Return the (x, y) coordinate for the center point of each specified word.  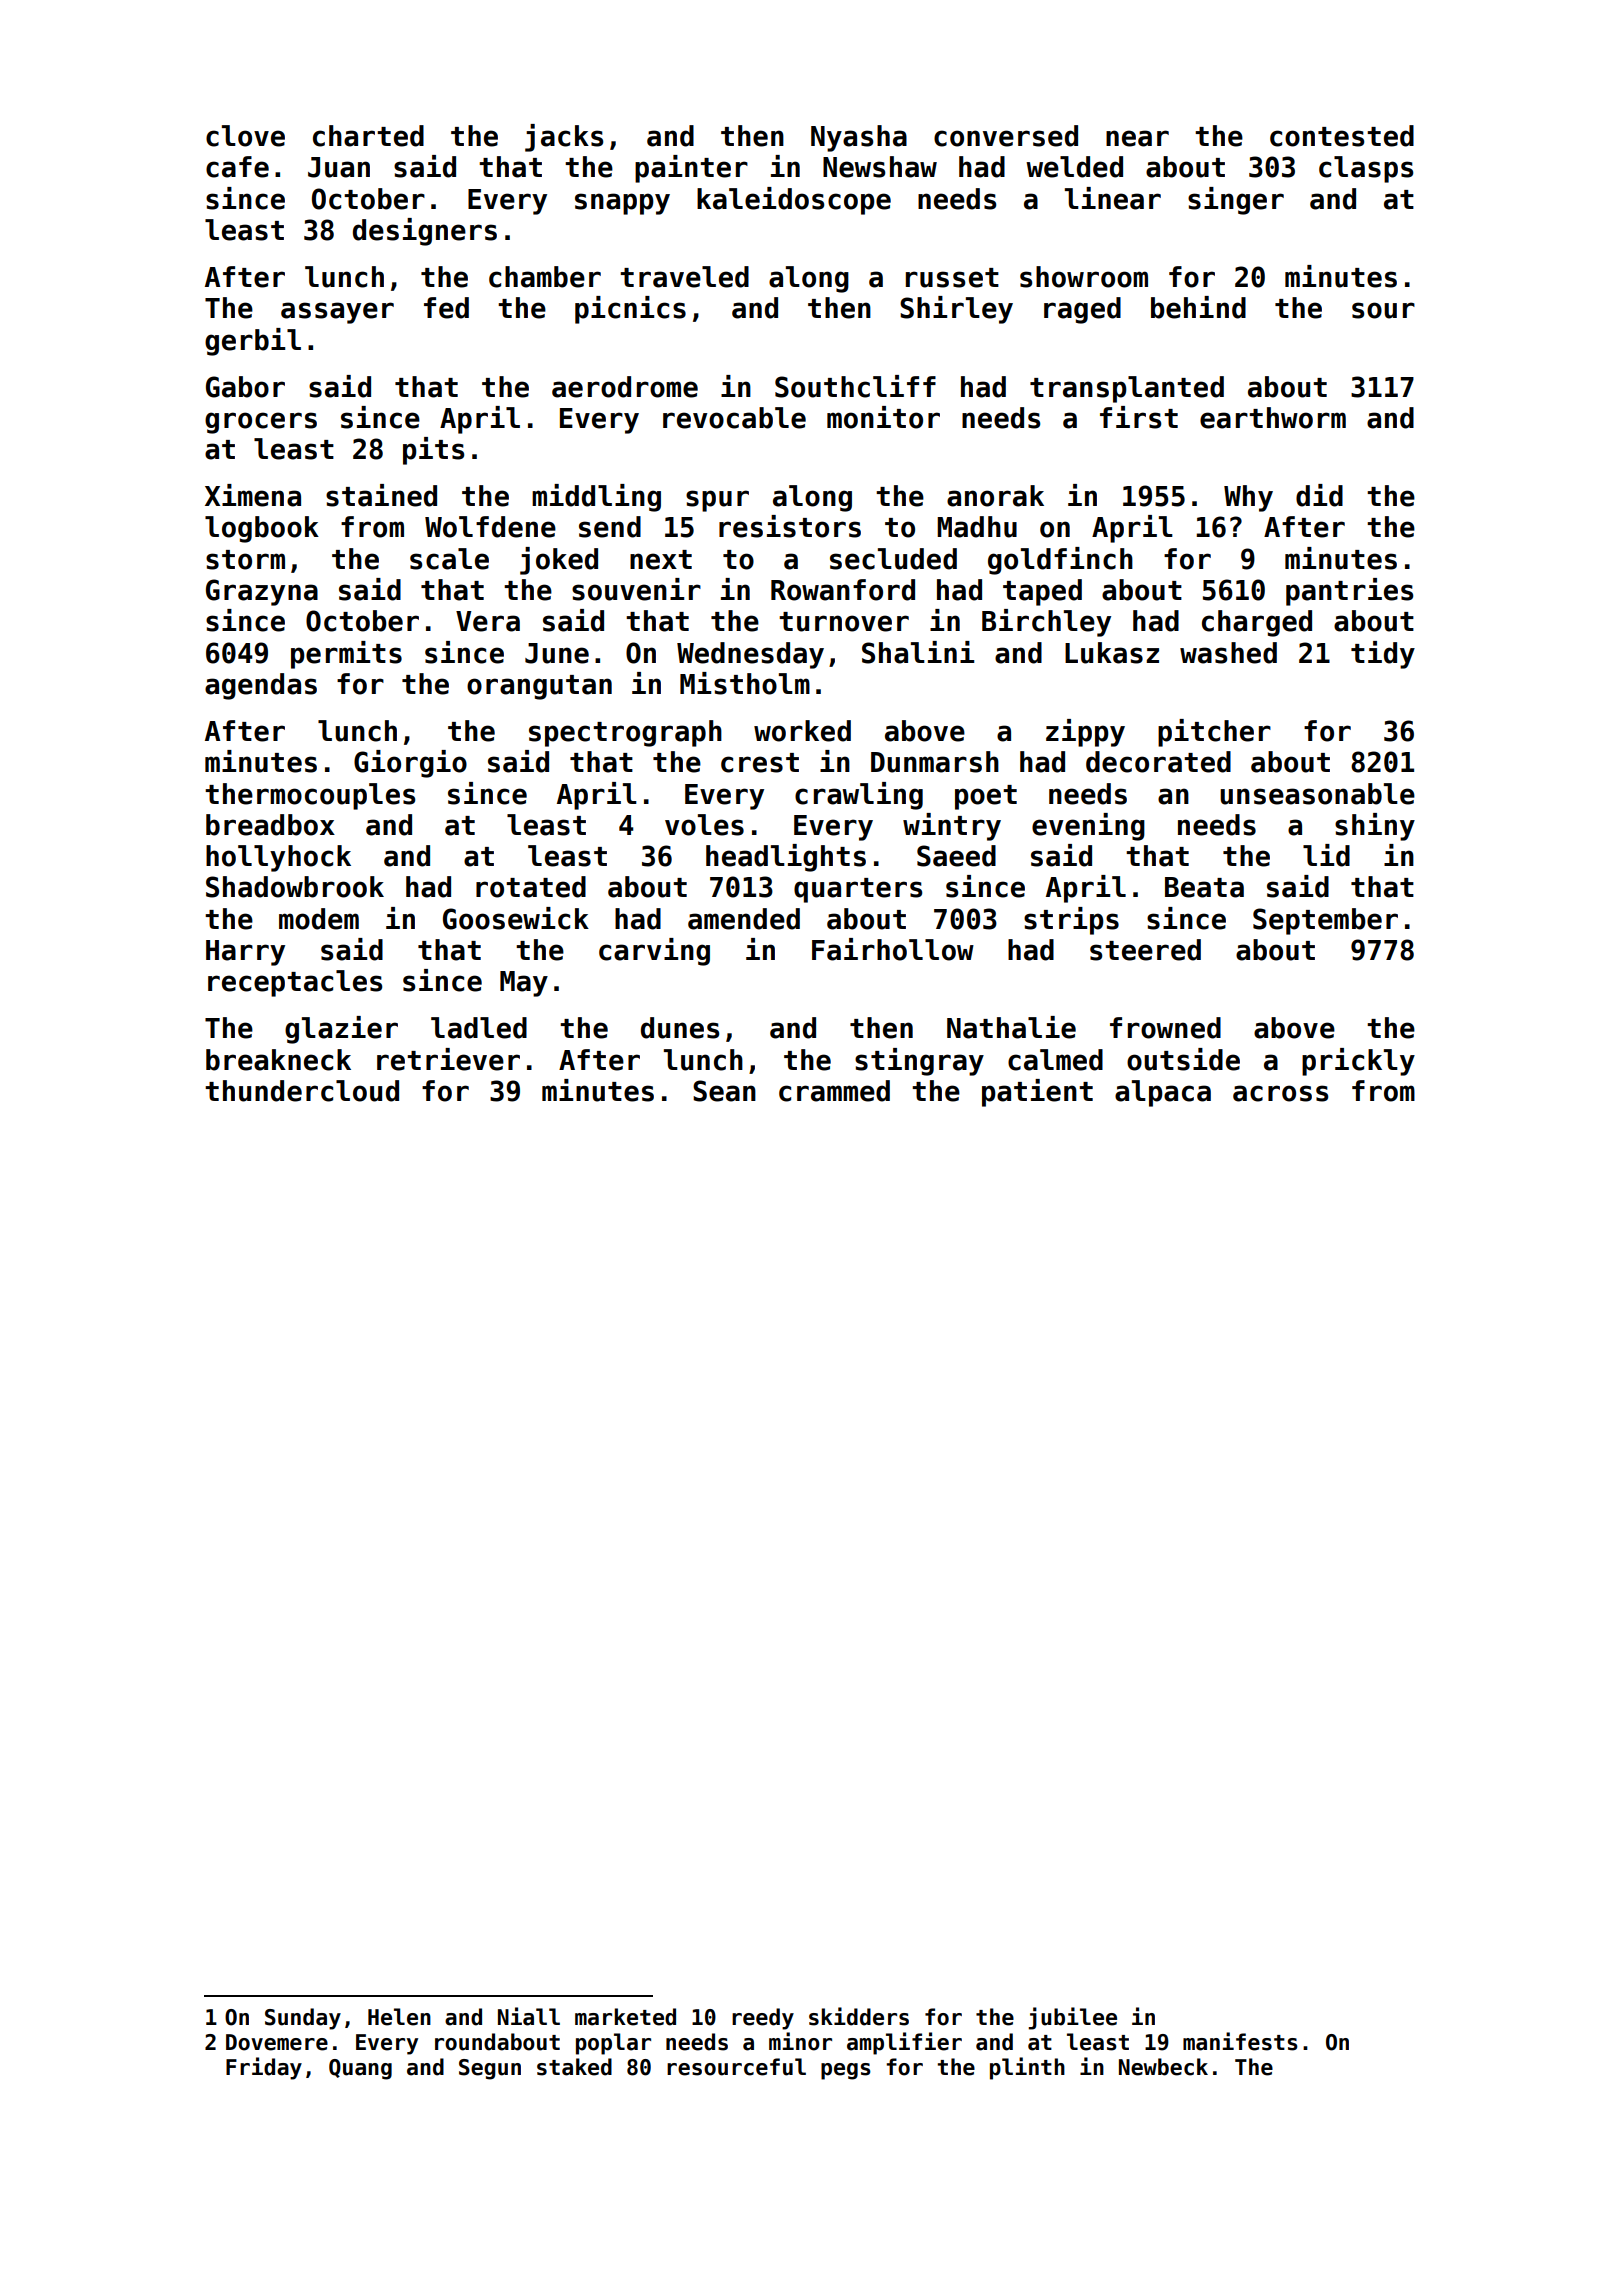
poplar (613, 2044)
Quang (360, 2069)
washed (1228, 653)
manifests (1240, 2041)
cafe (237, 167)
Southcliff (855, 386)
